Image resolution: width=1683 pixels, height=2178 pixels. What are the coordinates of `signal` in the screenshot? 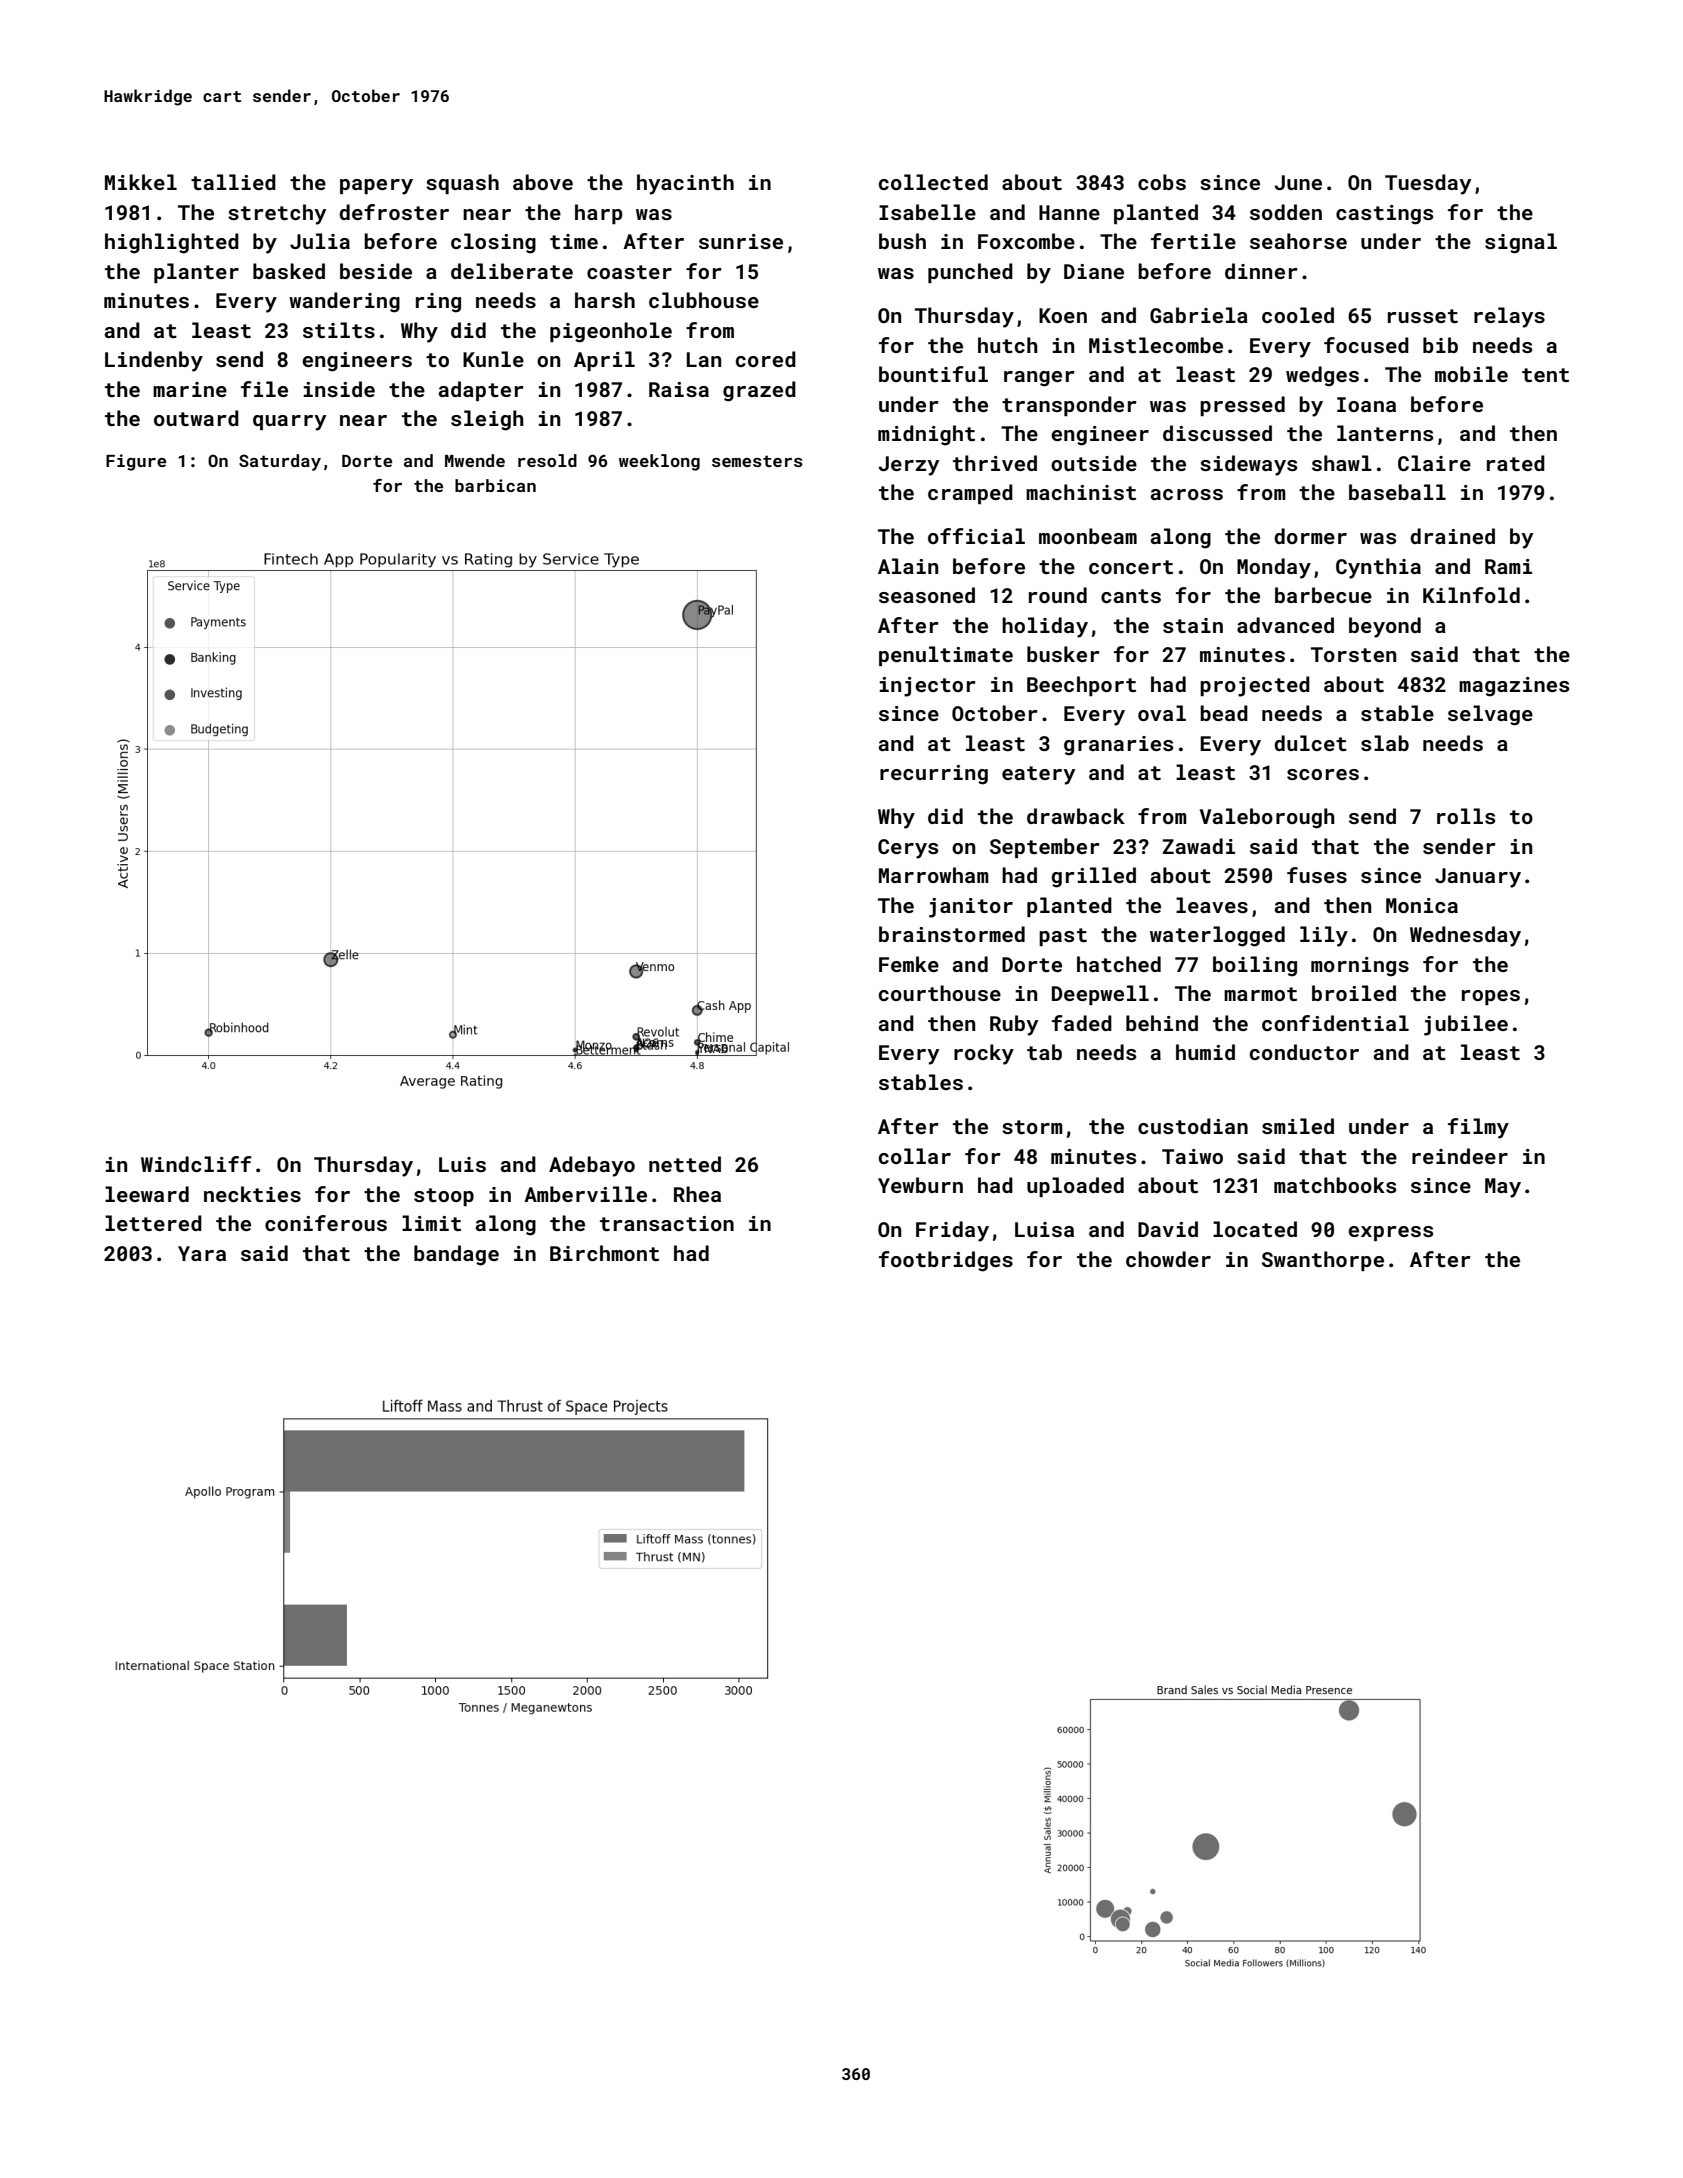 It's located at (1521, 243).
